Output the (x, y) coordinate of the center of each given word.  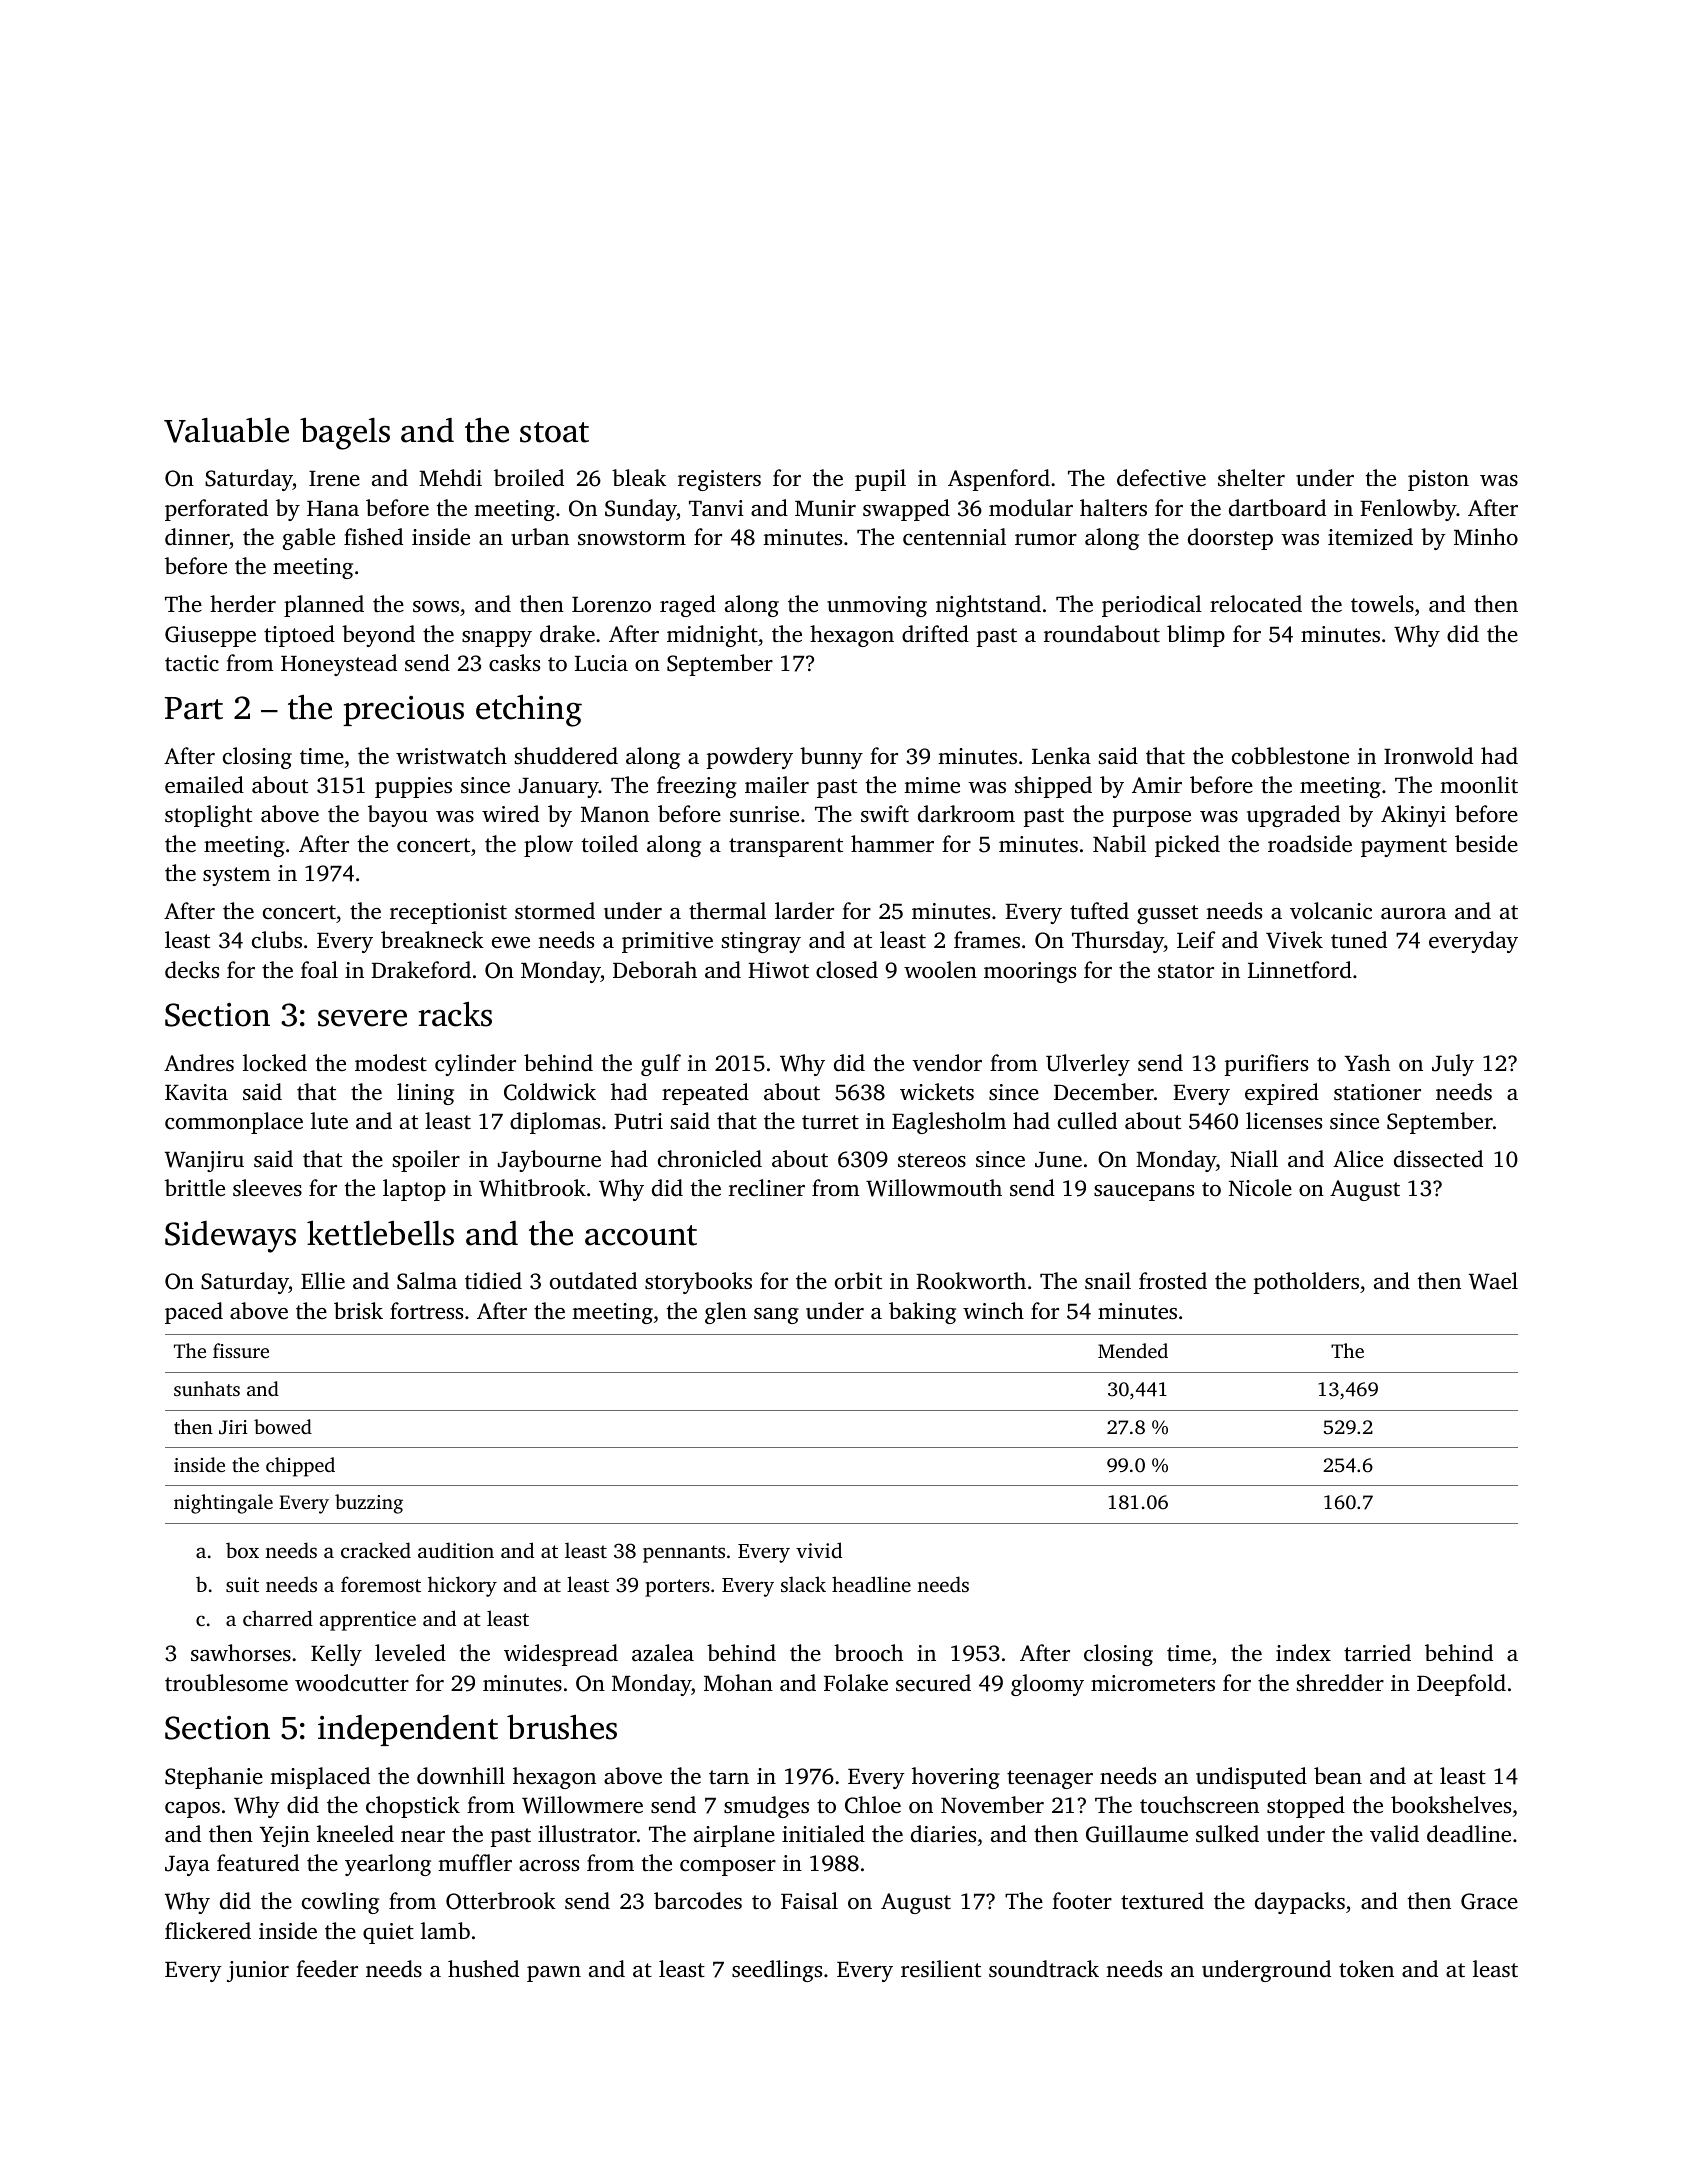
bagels (345, 434)
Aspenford (999, 480)
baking (922, 1313)
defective (1161, 478)
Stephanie (214, 1778)
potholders (1306, 1283)
